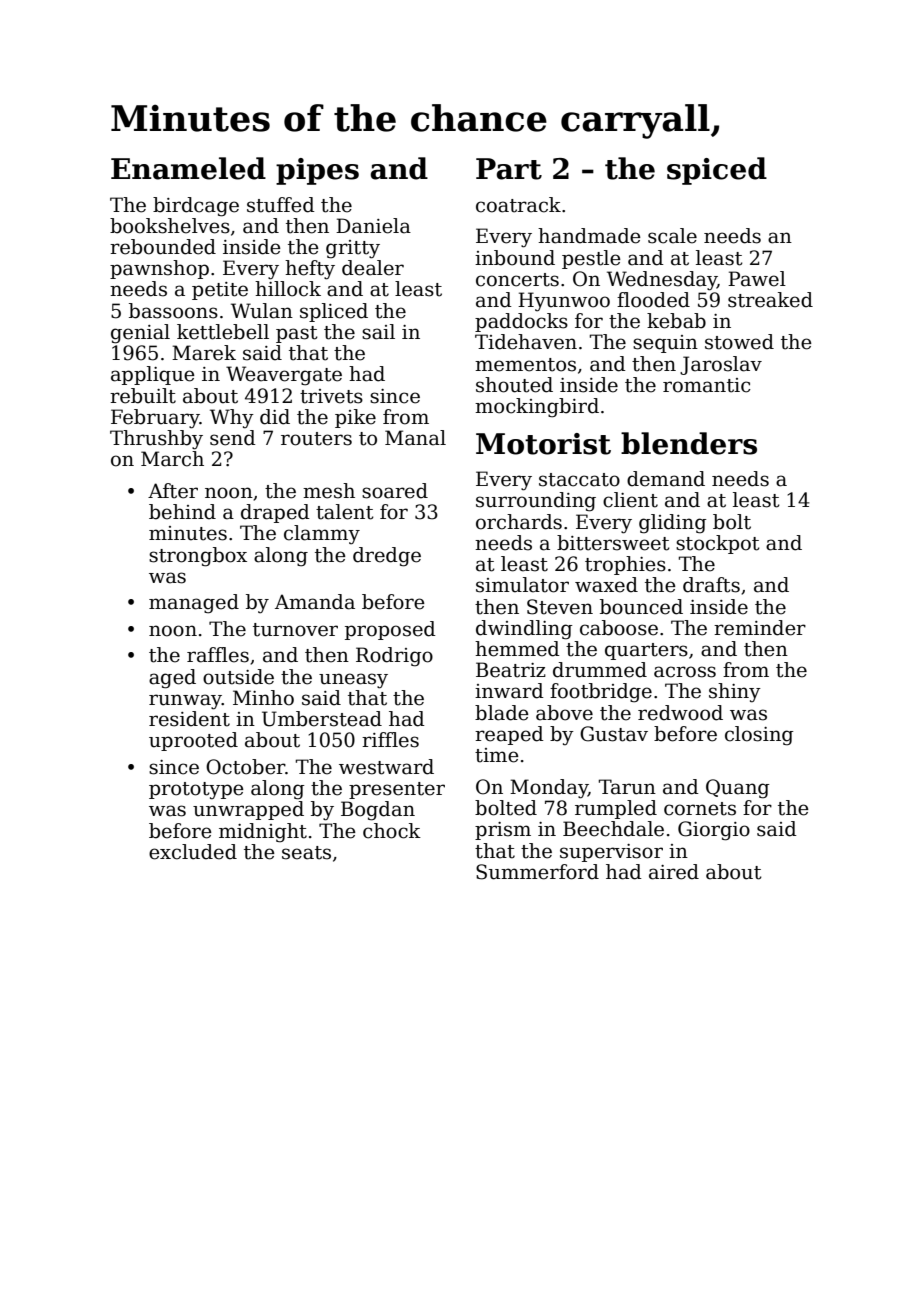 This screenshot has height=1314, width=924. Describe the element at coordinates (770, 300) in the screenshot. I see `streaked` at that location.
